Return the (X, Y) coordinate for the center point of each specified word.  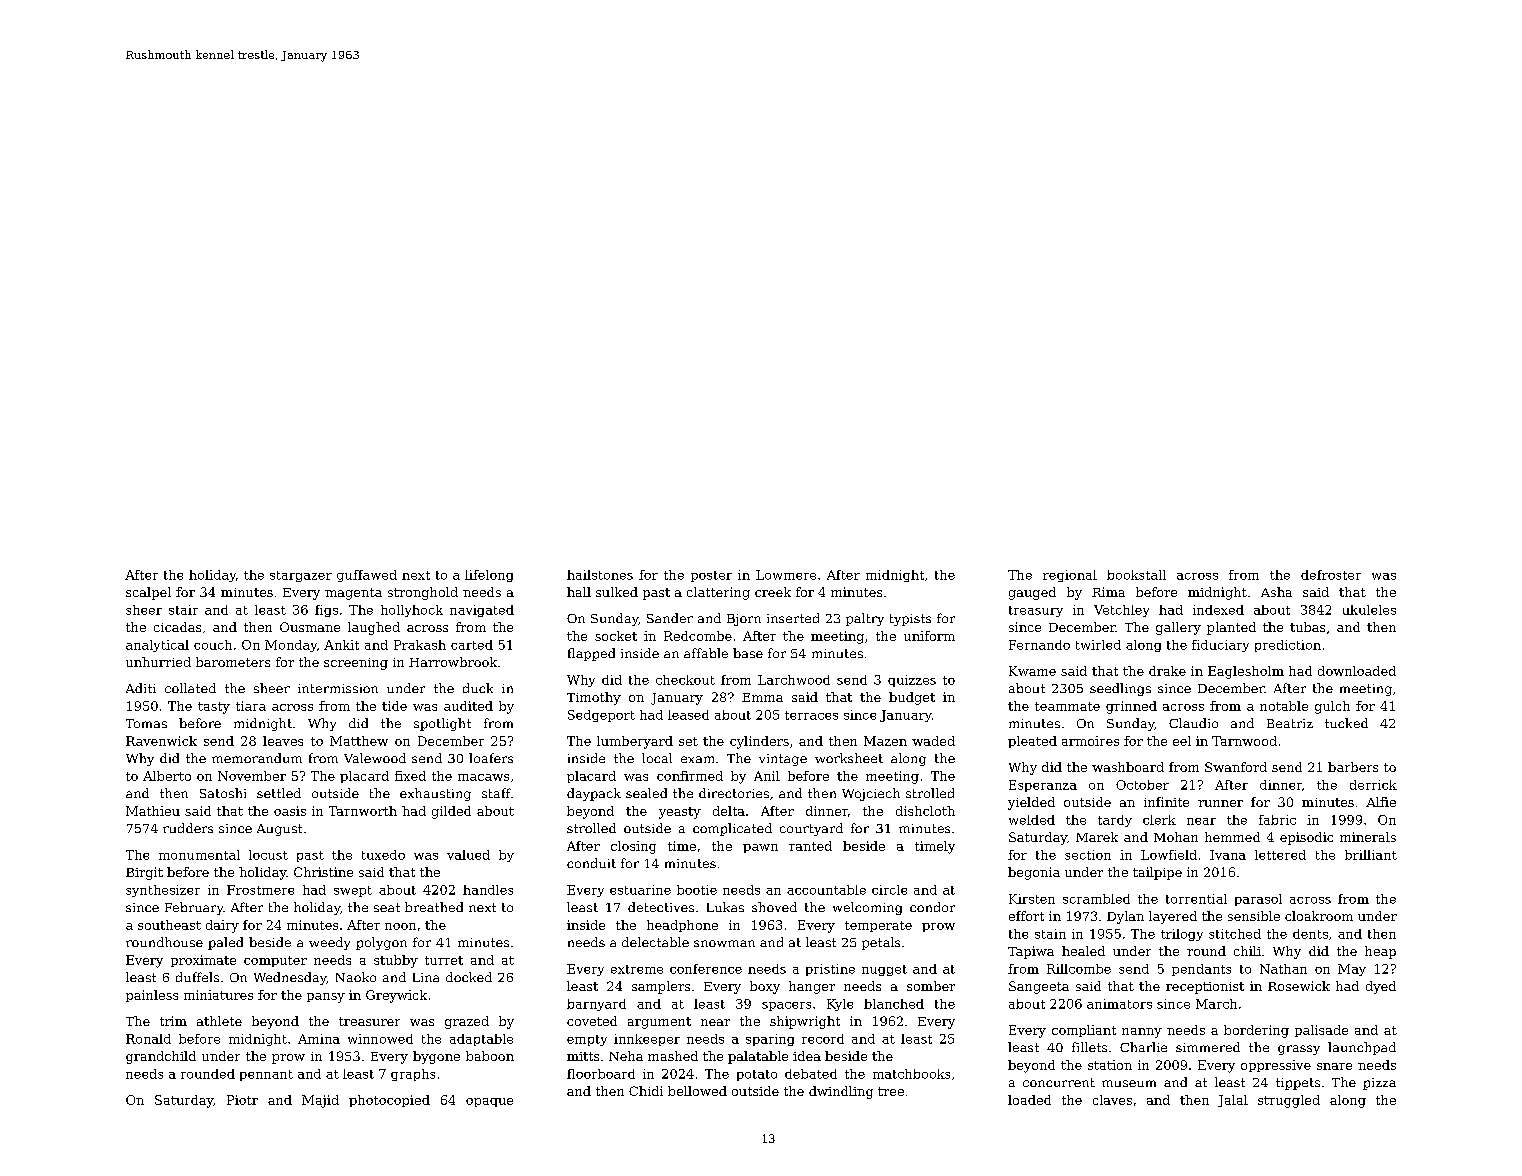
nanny (1142, 1033)
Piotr (242, 1100)
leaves (283, 741)
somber (931, 986)
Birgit (144, 873)
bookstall (1136, 575)
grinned (1131, 707)
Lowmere (786, 575)
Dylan (1125, 917)
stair (183, 610)
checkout (685, 680)
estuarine (640, 890)
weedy (329, 943)
